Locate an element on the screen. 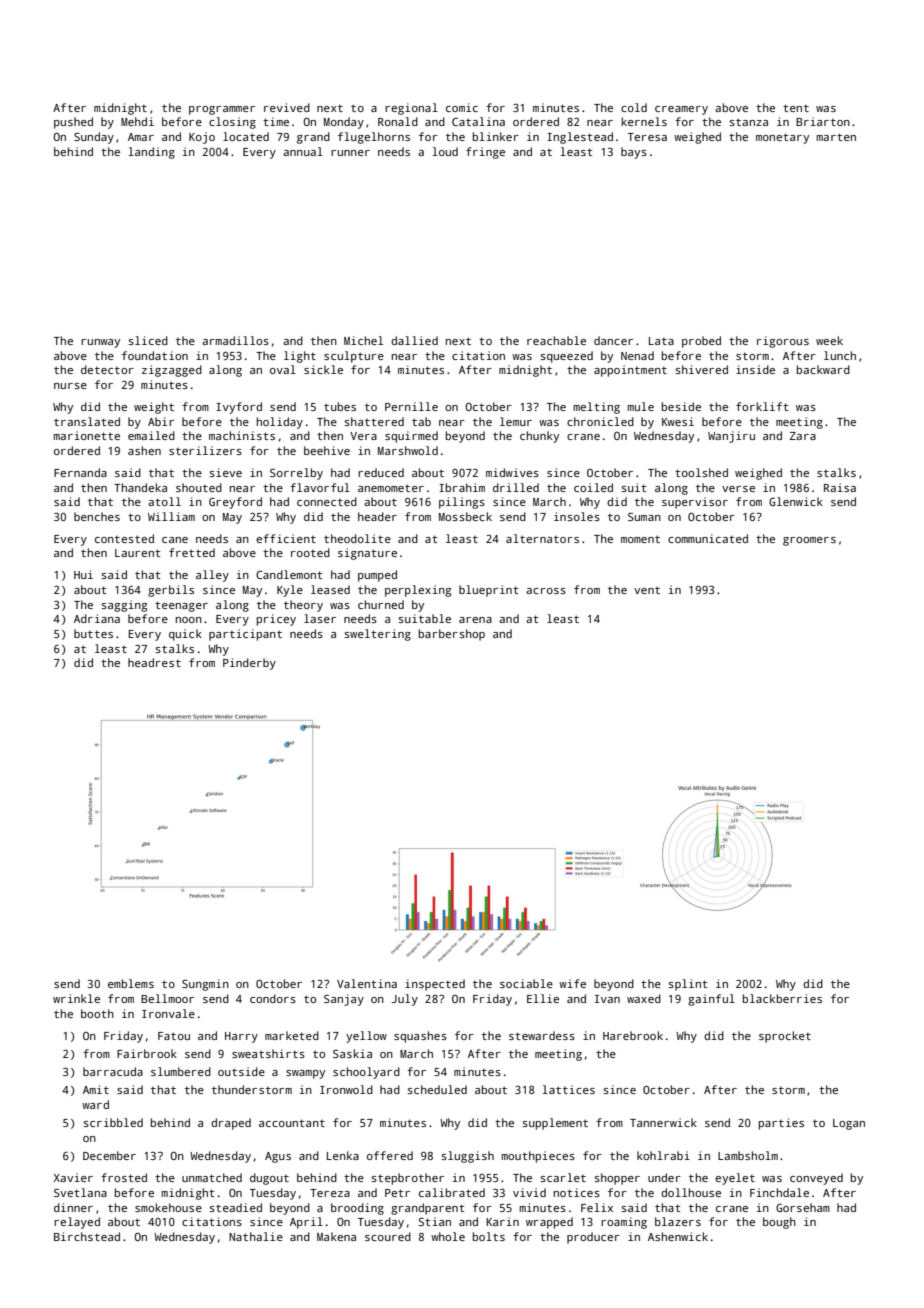 The height and width of the screenshot is (1308, 924). armadillos is located at coordinates (235, 340).
